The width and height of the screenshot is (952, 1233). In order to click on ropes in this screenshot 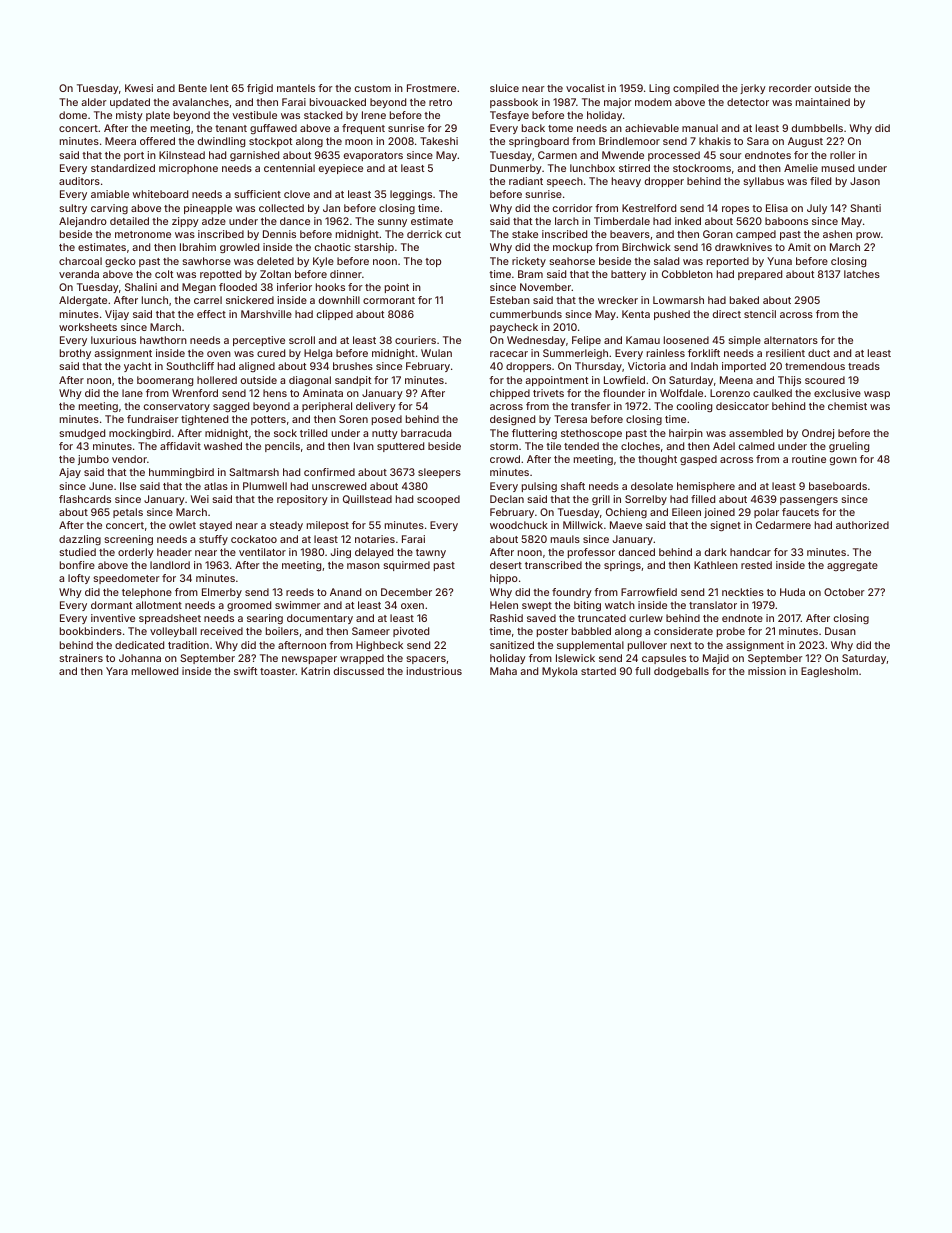, I will do `click(735, 210)`.
